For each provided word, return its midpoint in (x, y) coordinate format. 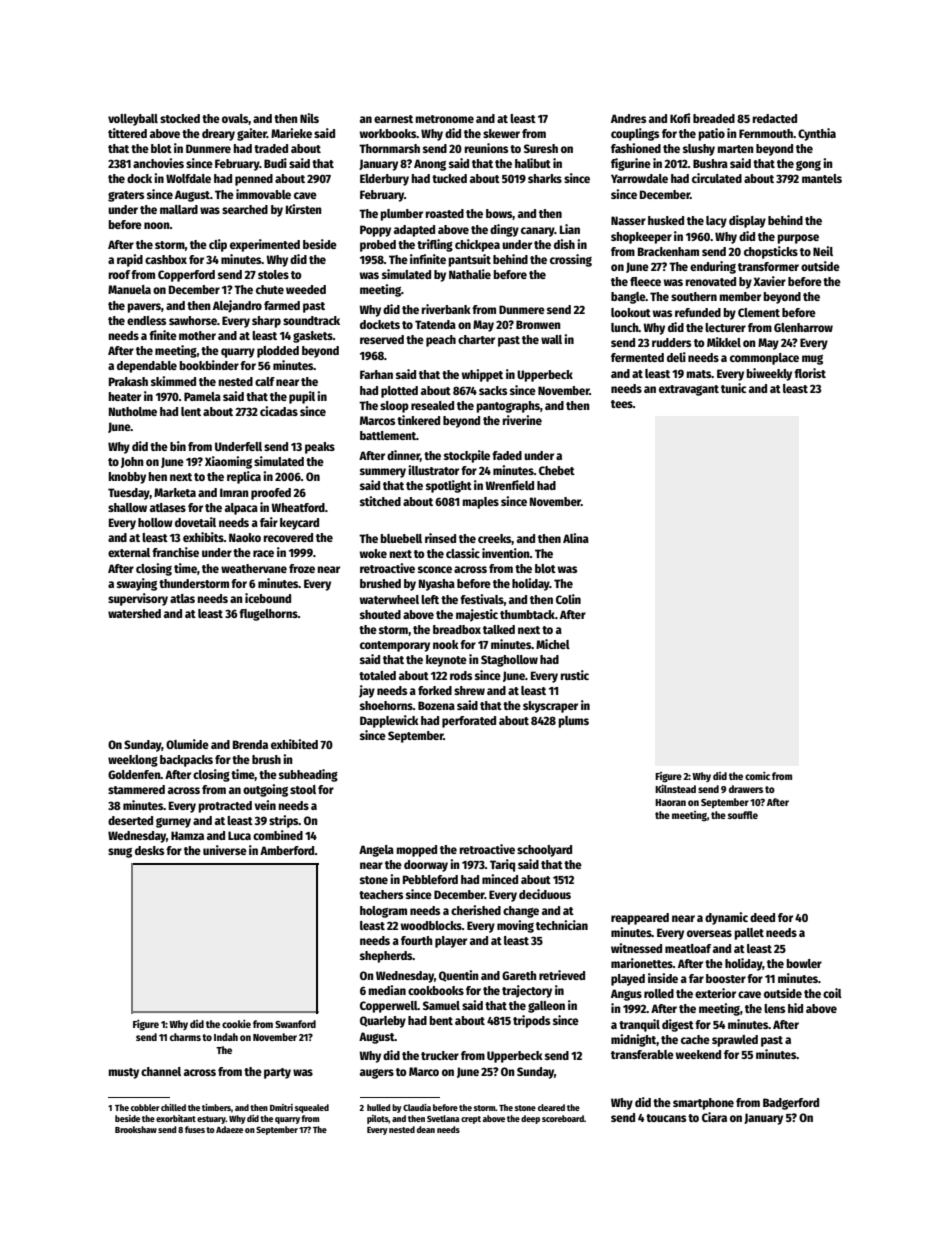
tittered (127, 133)
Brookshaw (136, 1129)
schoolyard (544, 851)
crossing (571, 260)
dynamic (726, 918)
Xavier (769, 281)
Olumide (187, 744)
